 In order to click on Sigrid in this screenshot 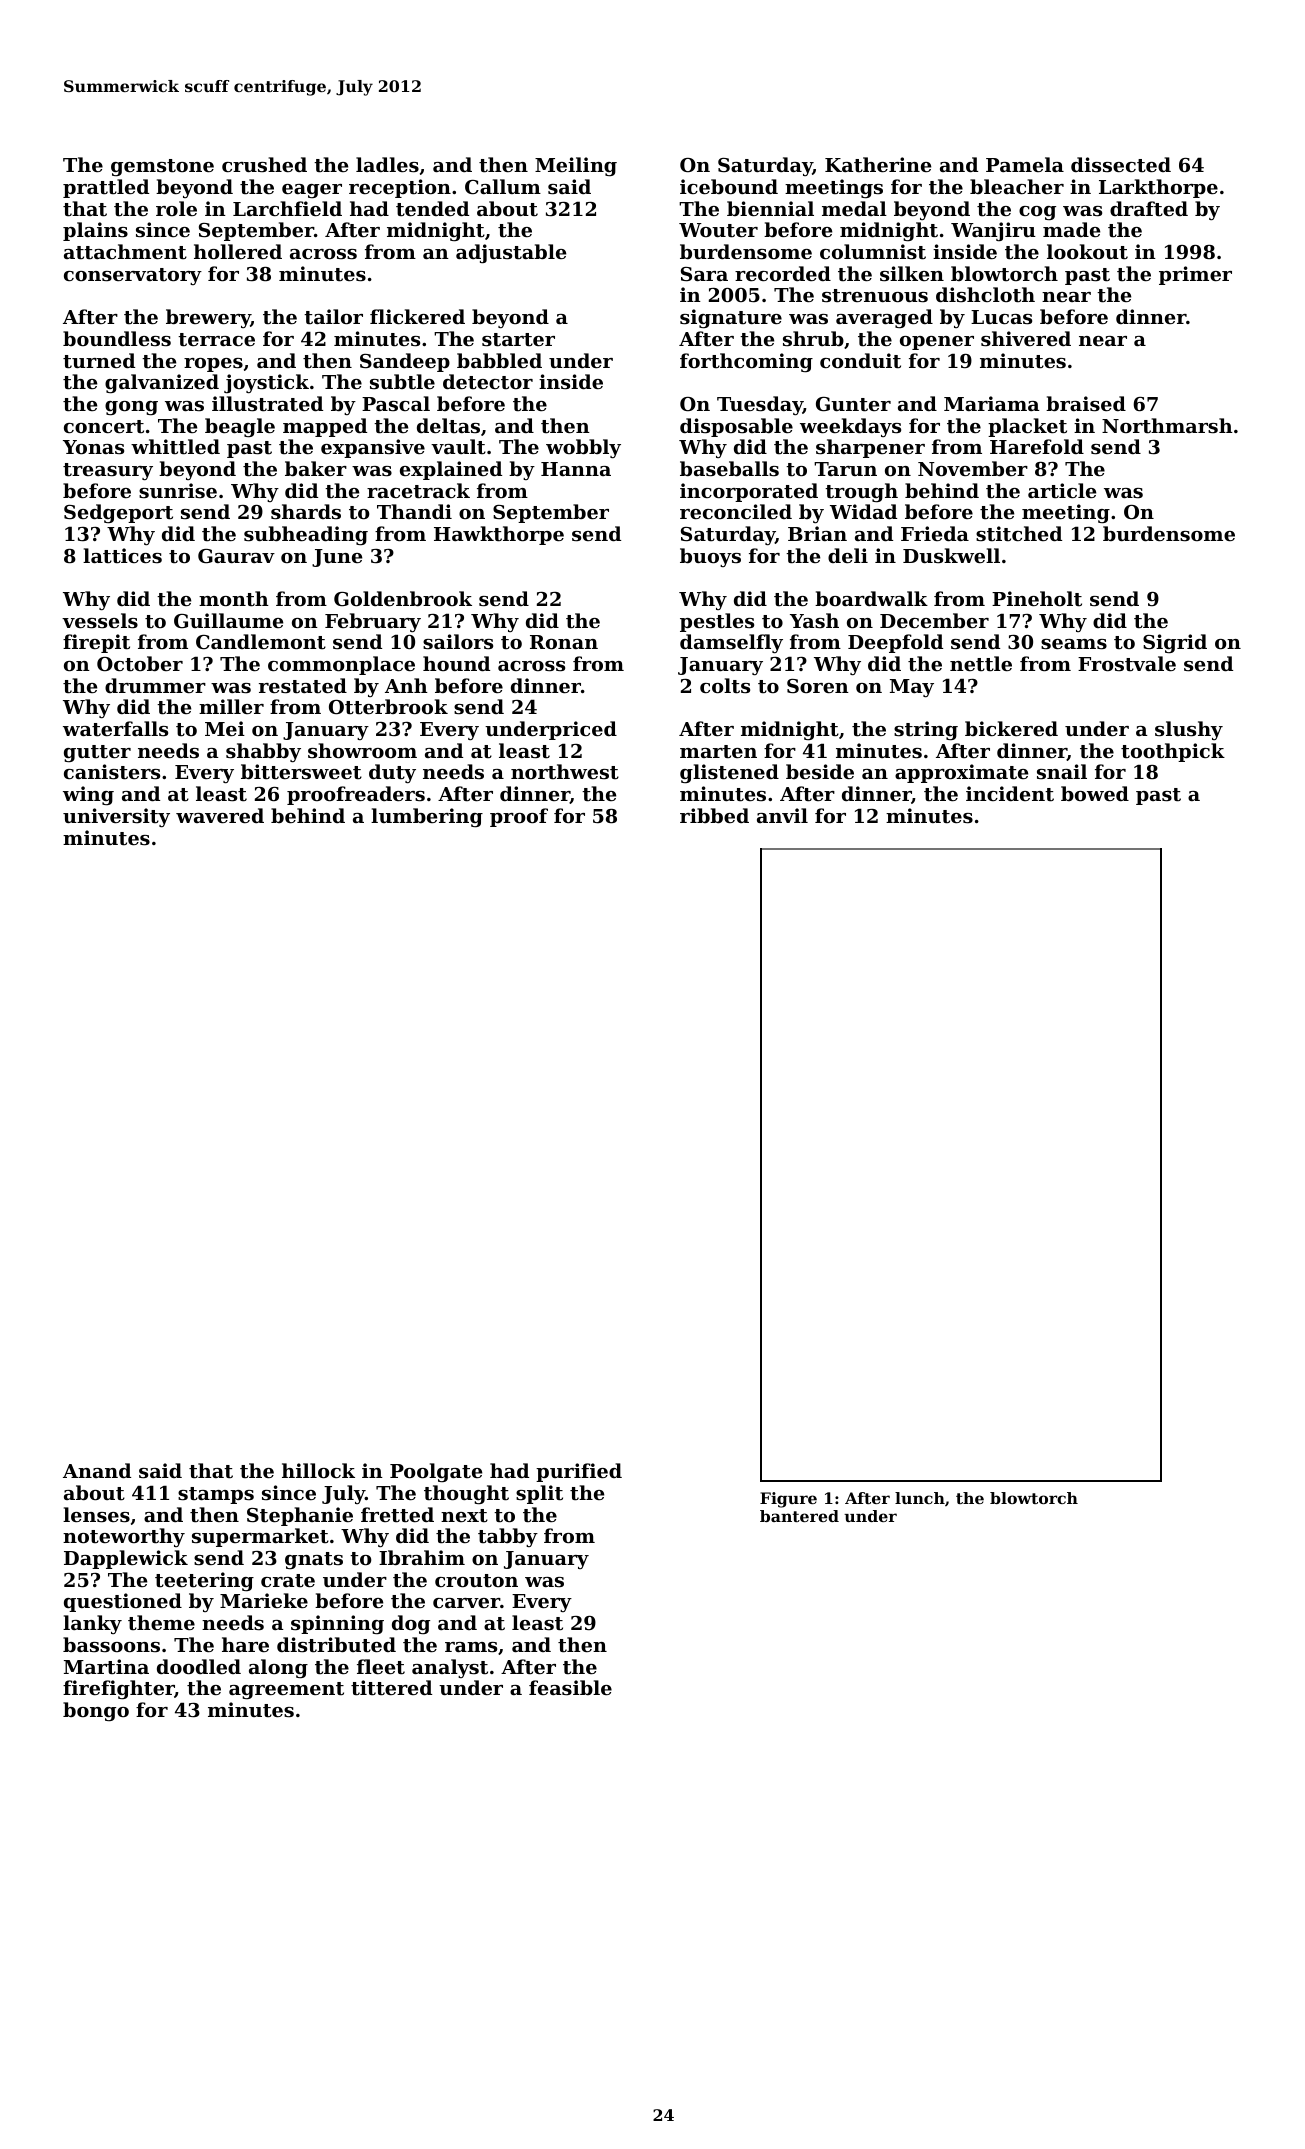, I will do `click(1175, 643)`.
